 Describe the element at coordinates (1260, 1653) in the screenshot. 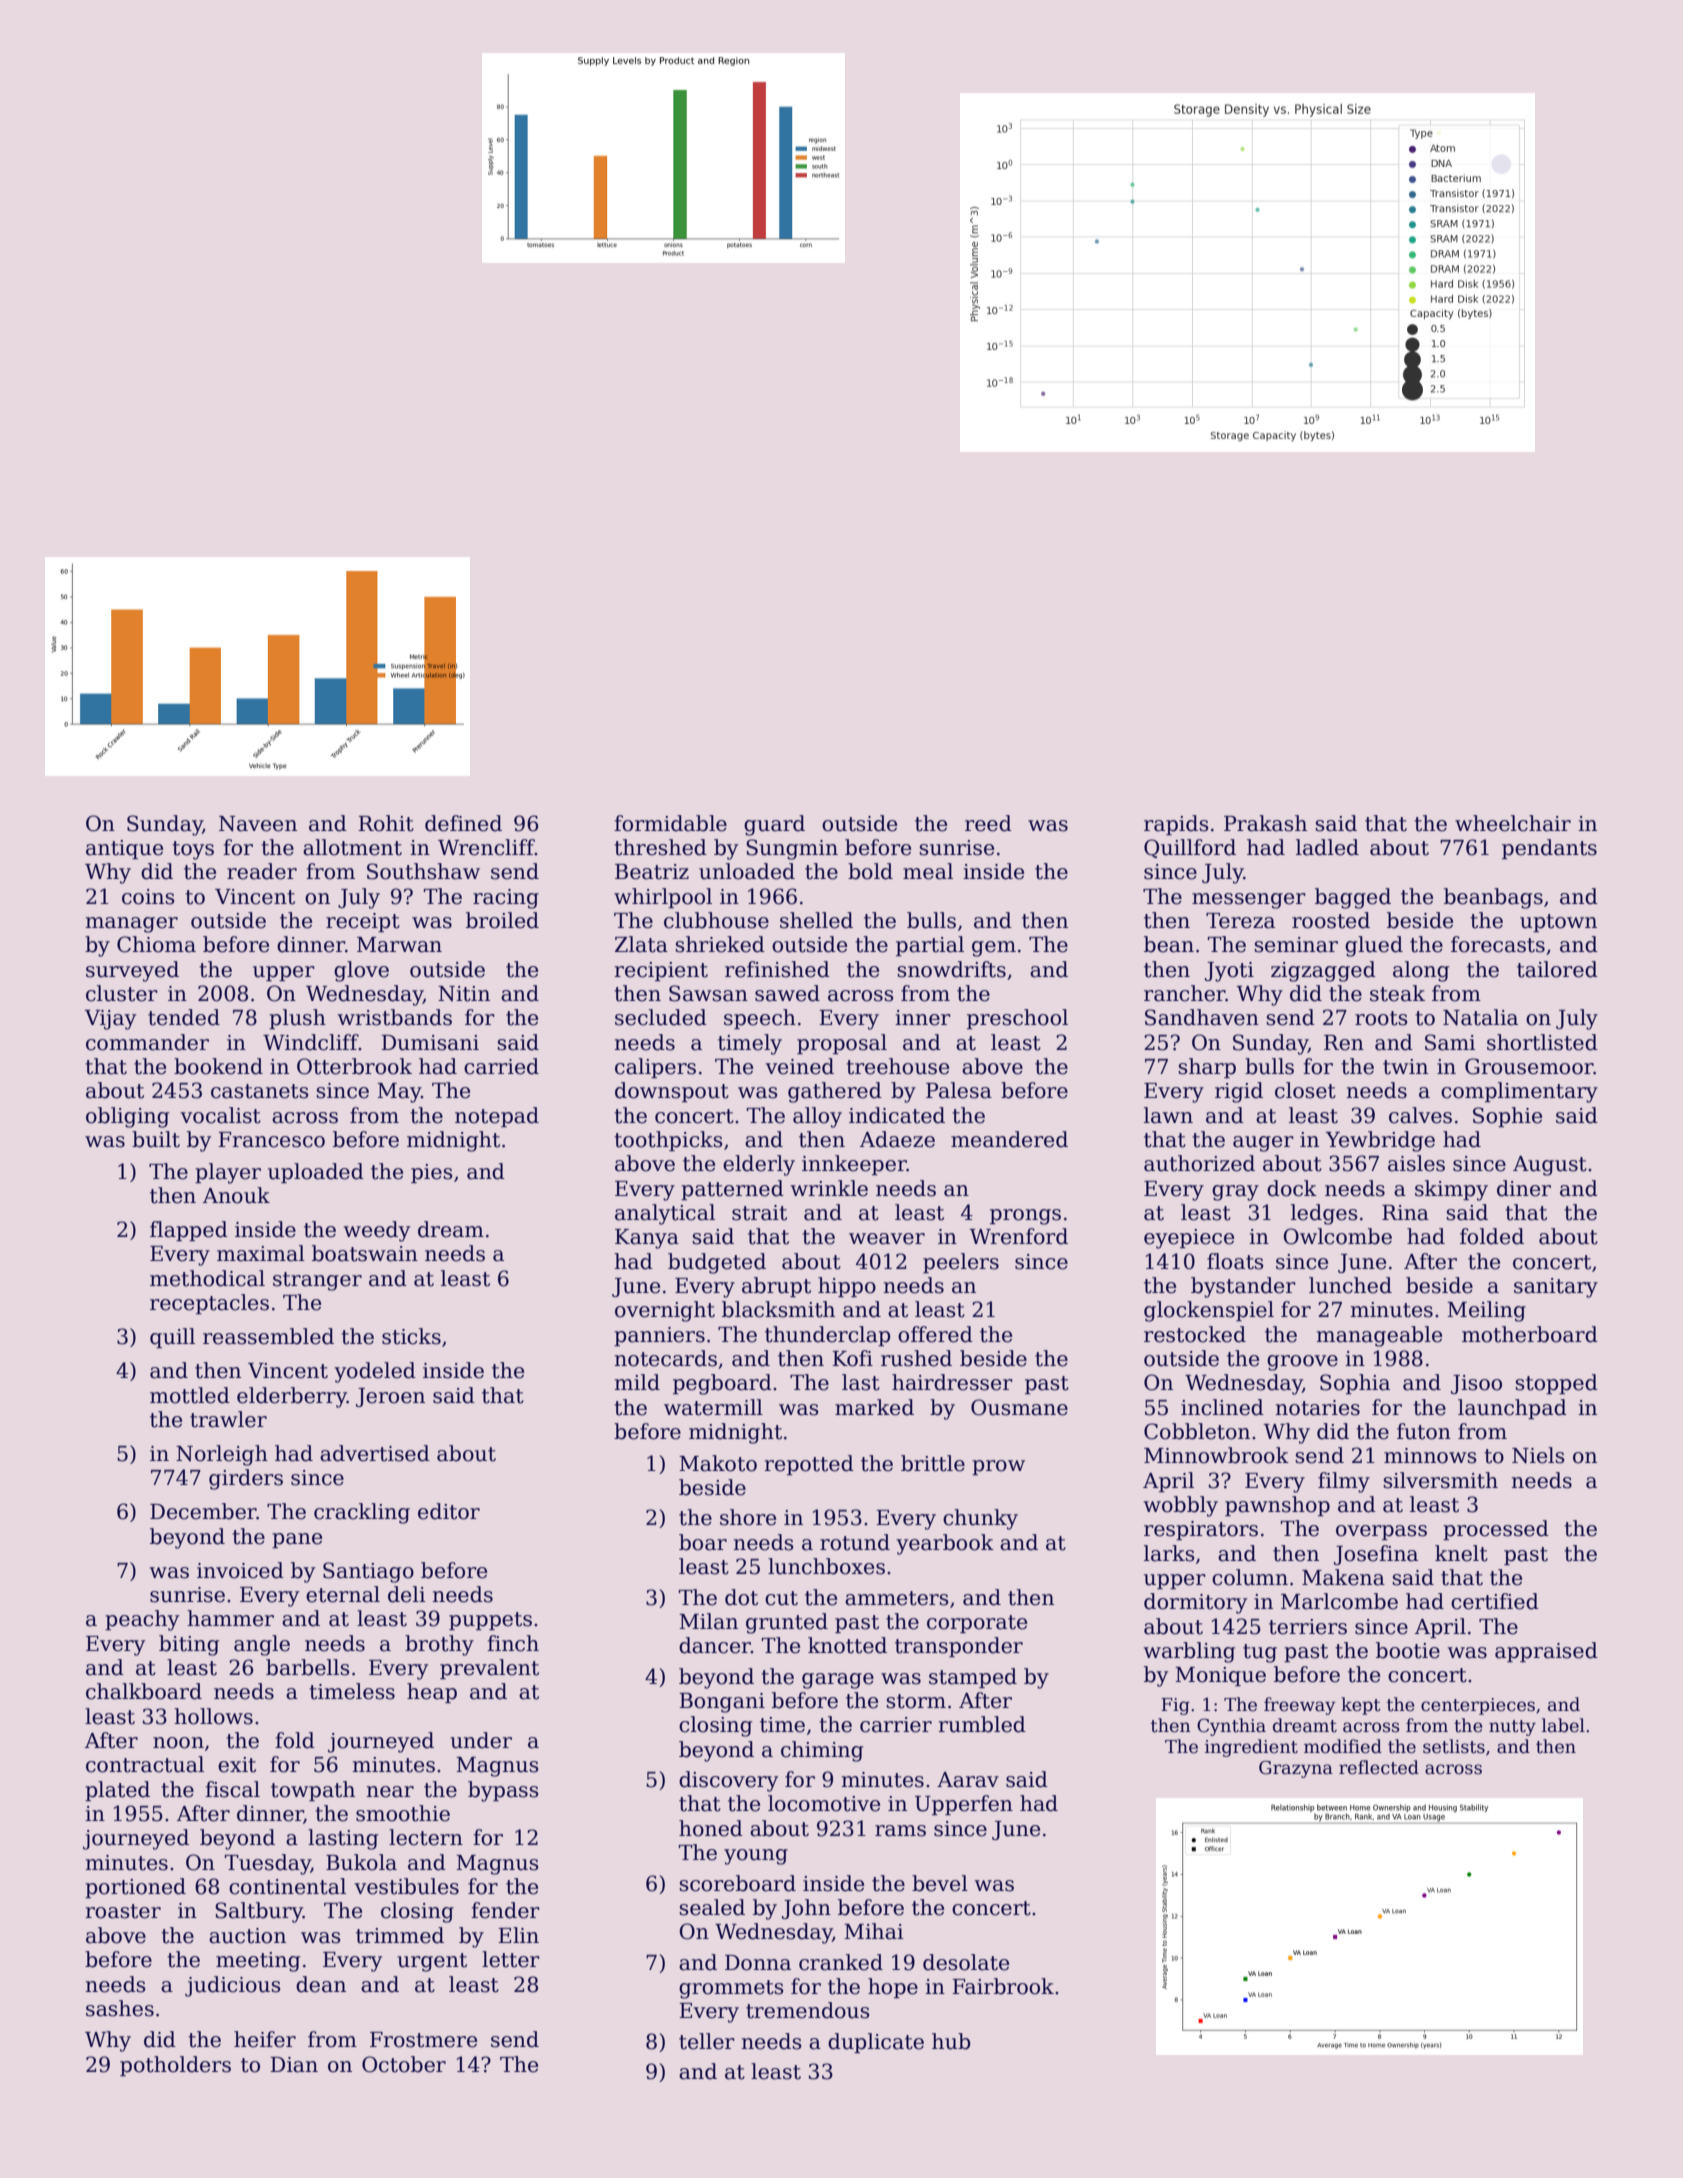

I see `tug` at that location.
